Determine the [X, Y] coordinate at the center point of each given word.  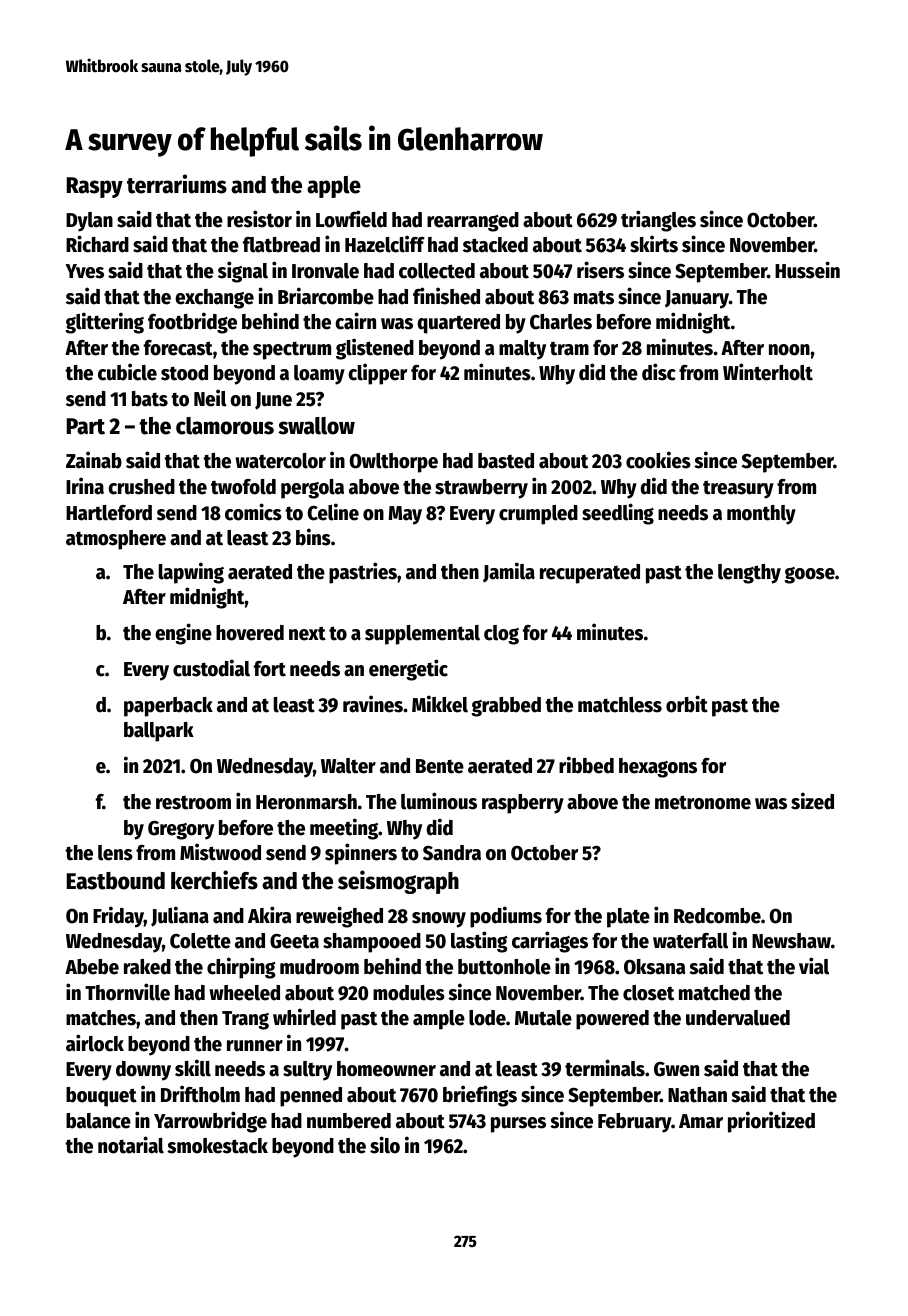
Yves [84, 271]
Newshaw [791, 941]
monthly [761, 515]
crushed [141, 487]
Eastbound [116, 881]
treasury [738, 489]
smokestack [217, 1146]
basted [506, 461]
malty [522, 350]
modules [409, 993]
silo [385, 1145]
